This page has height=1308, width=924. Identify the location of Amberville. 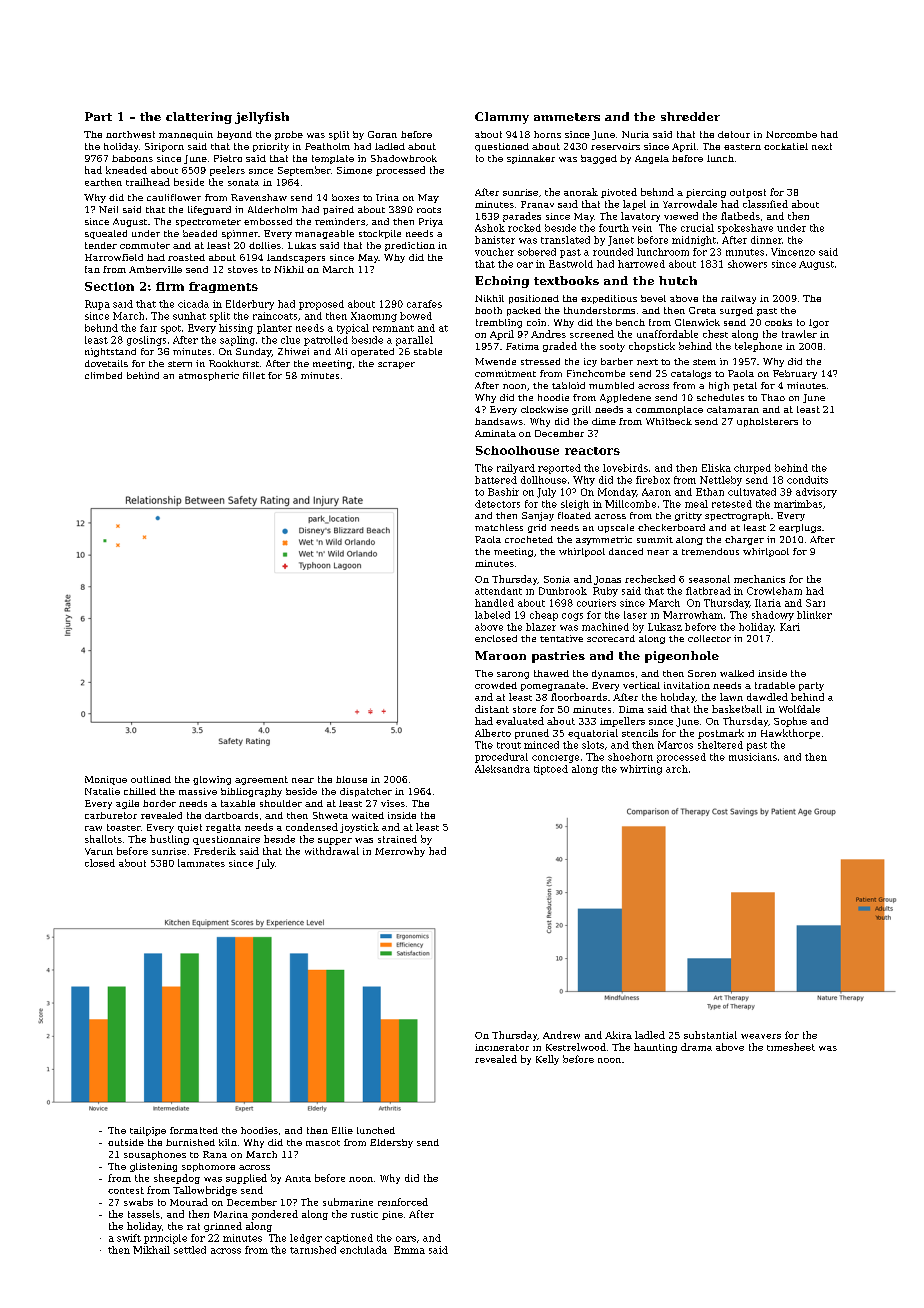
(155, 269).
